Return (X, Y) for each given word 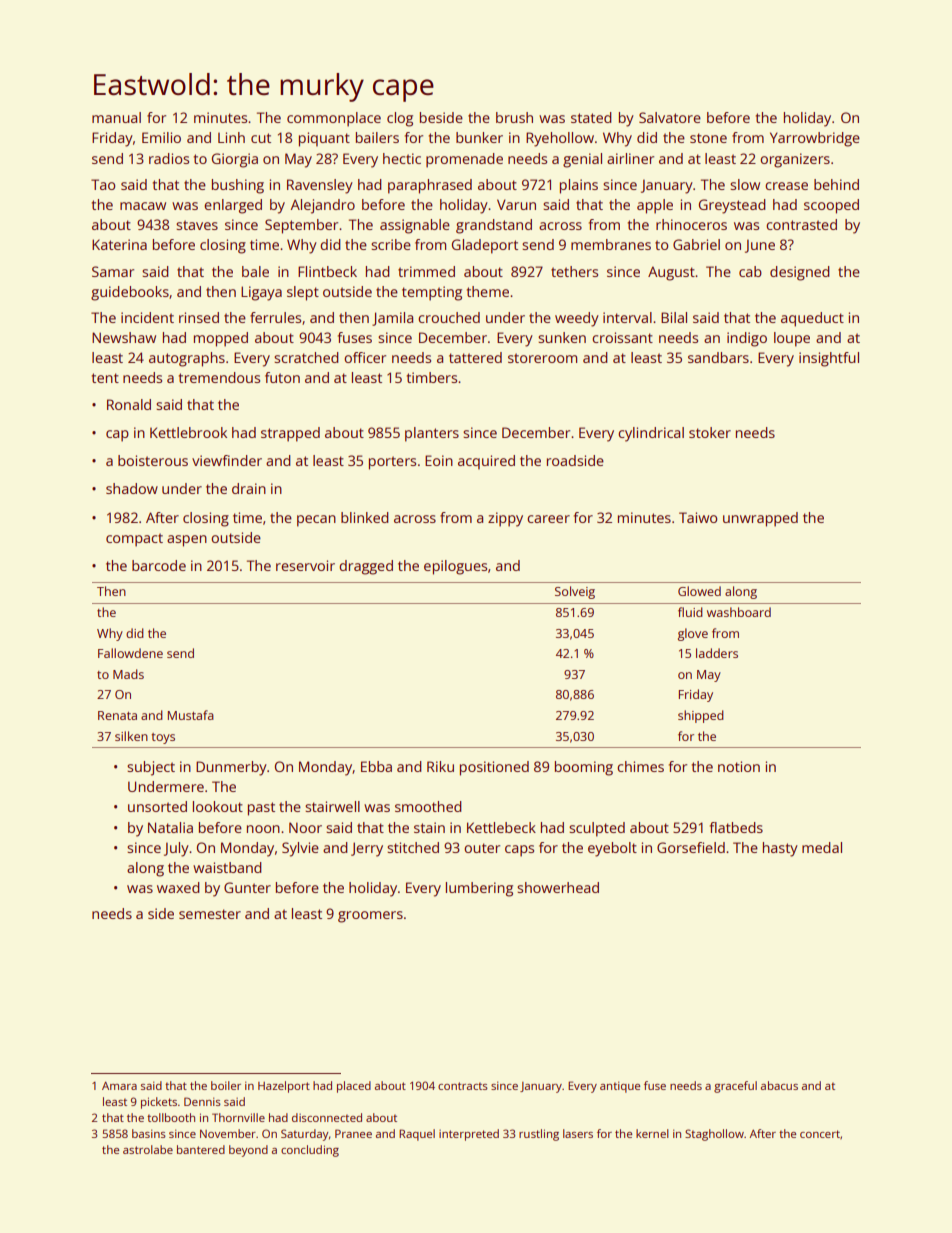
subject (151, 768)
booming (584, 768)
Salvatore (670, 117)
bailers (377, 137)
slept (303, 293)
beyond (248, 1151)
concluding (310, 1151)
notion (739, 766)
